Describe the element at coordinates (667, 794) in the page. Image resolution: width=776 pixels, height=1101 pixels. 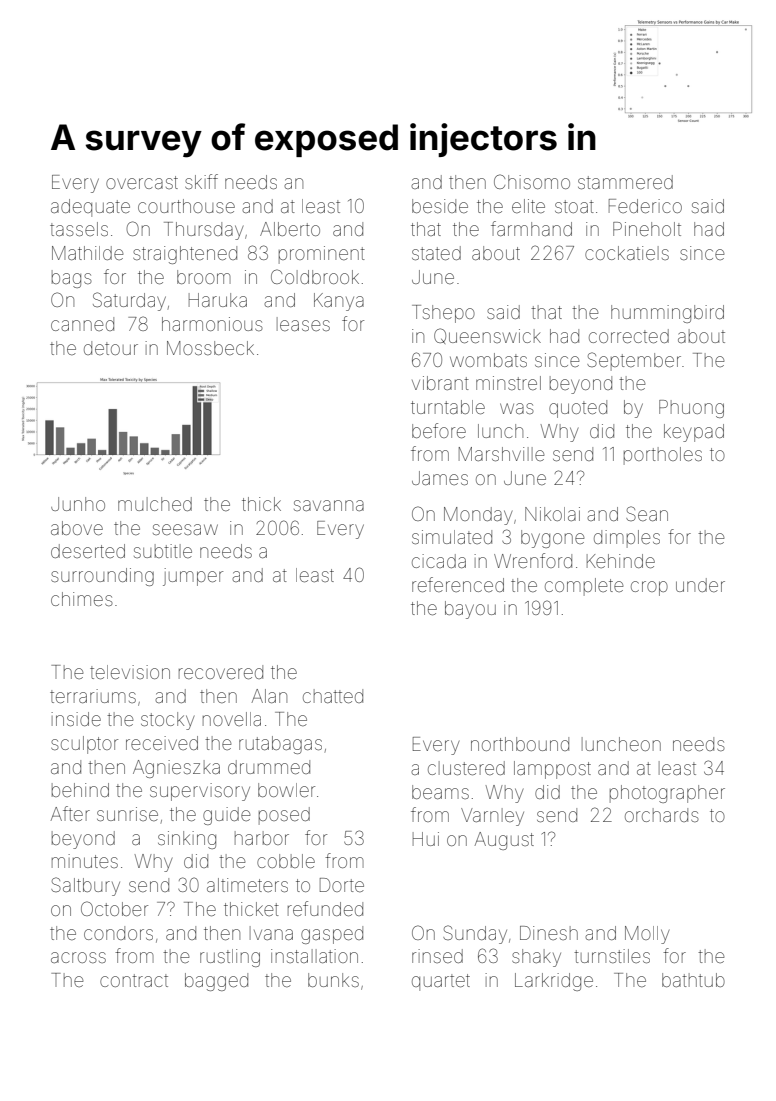
I see `photographer` at that location.
